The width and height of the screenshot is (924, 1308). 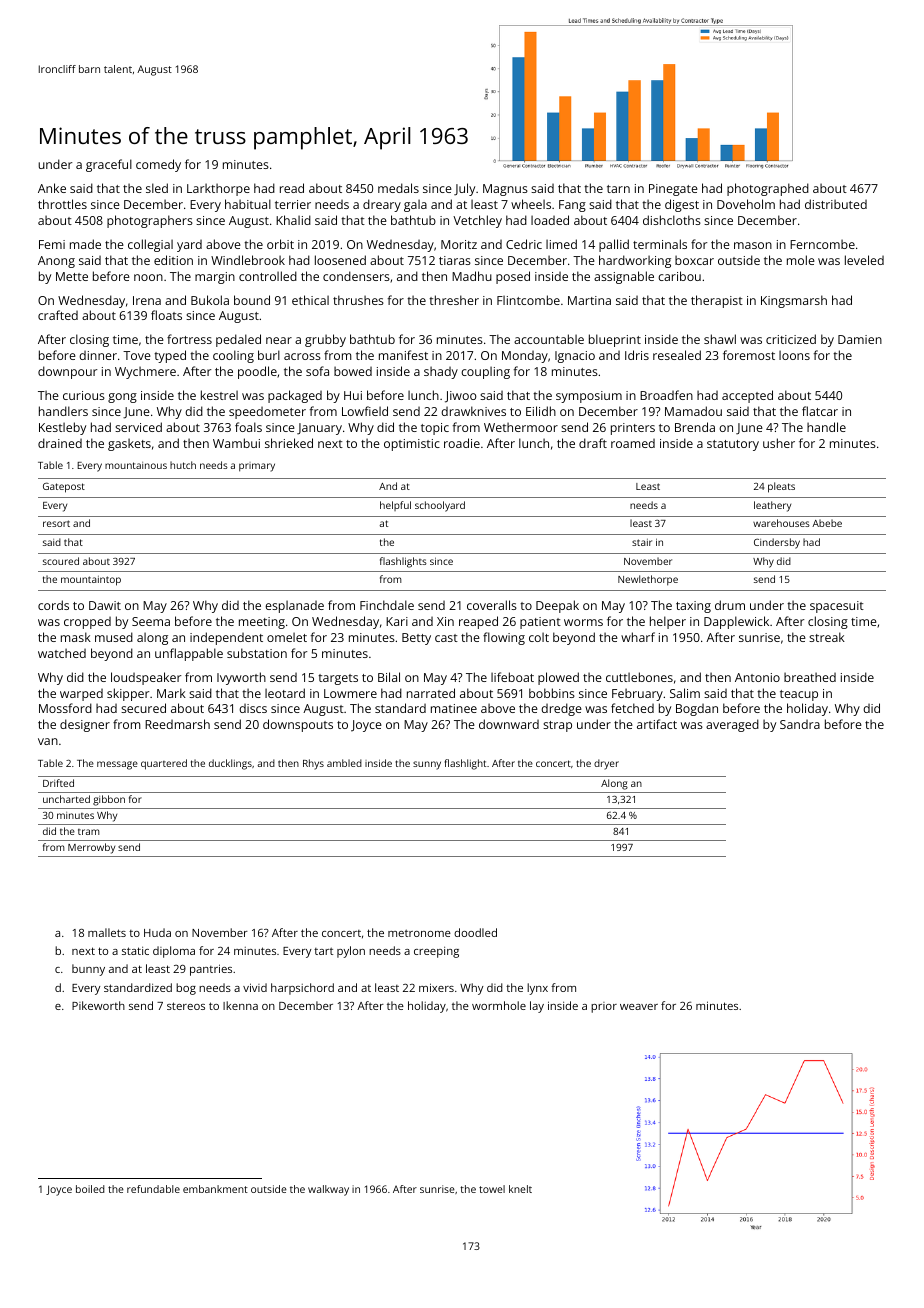 I want to click on leathery, so click(x=772, y=506).
